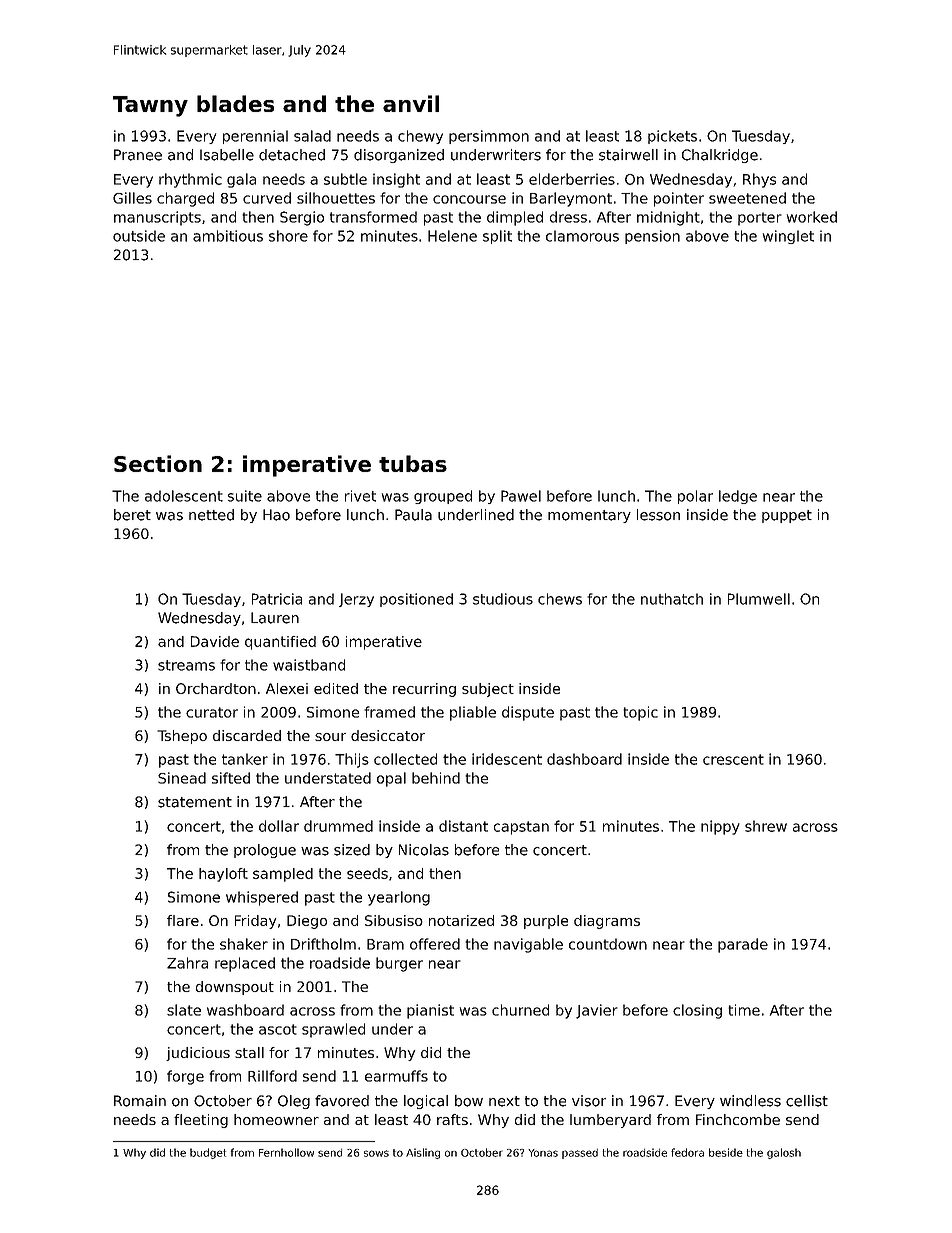 The width and height of the screenshot is (952, 1233). Describe the element at coordinates (720, 827) in the screenshot. I see `nippy` at that location.
